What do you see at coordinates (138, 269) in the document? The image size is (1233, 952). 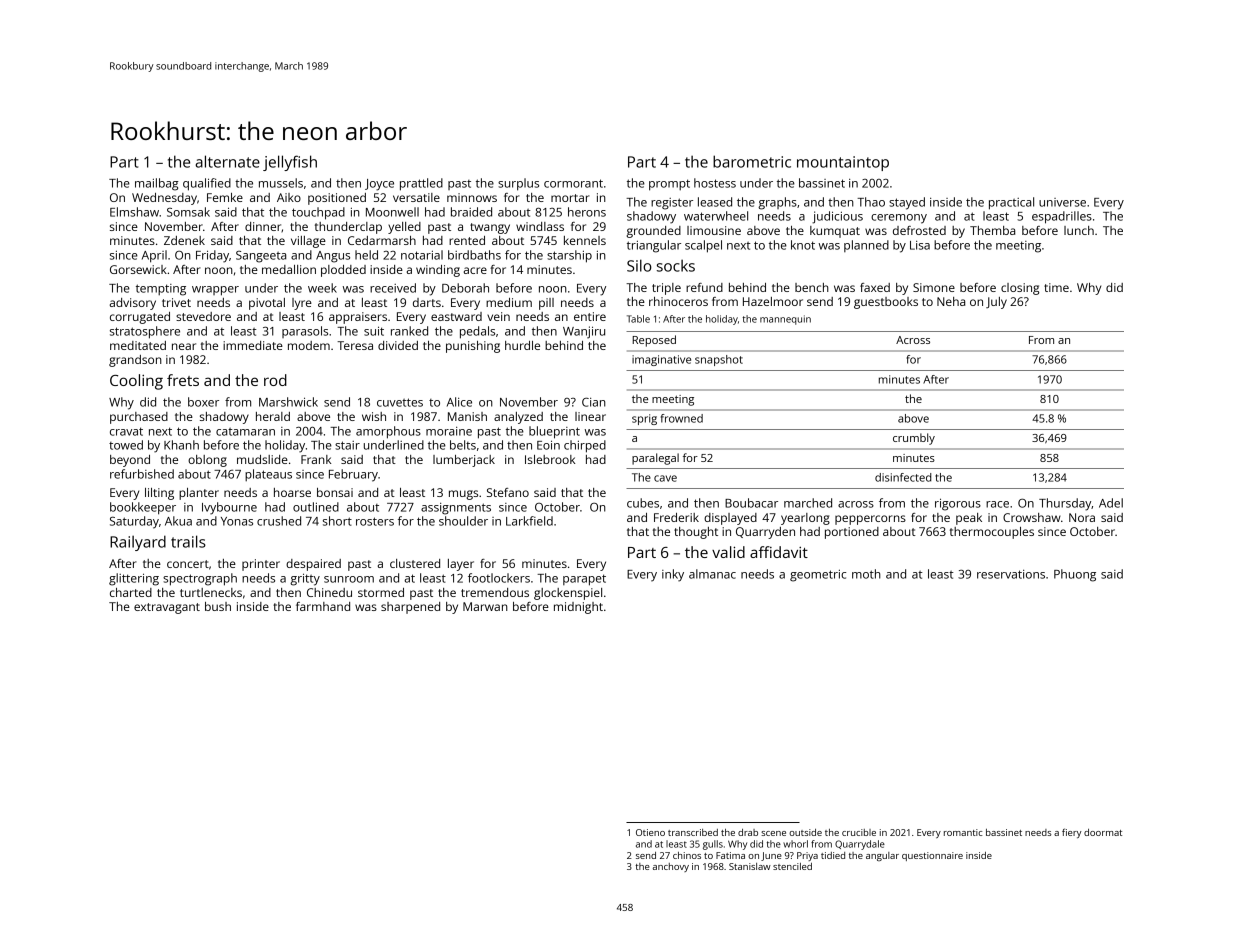 I see `Gorsewick` at bounding box center [138, 269].
